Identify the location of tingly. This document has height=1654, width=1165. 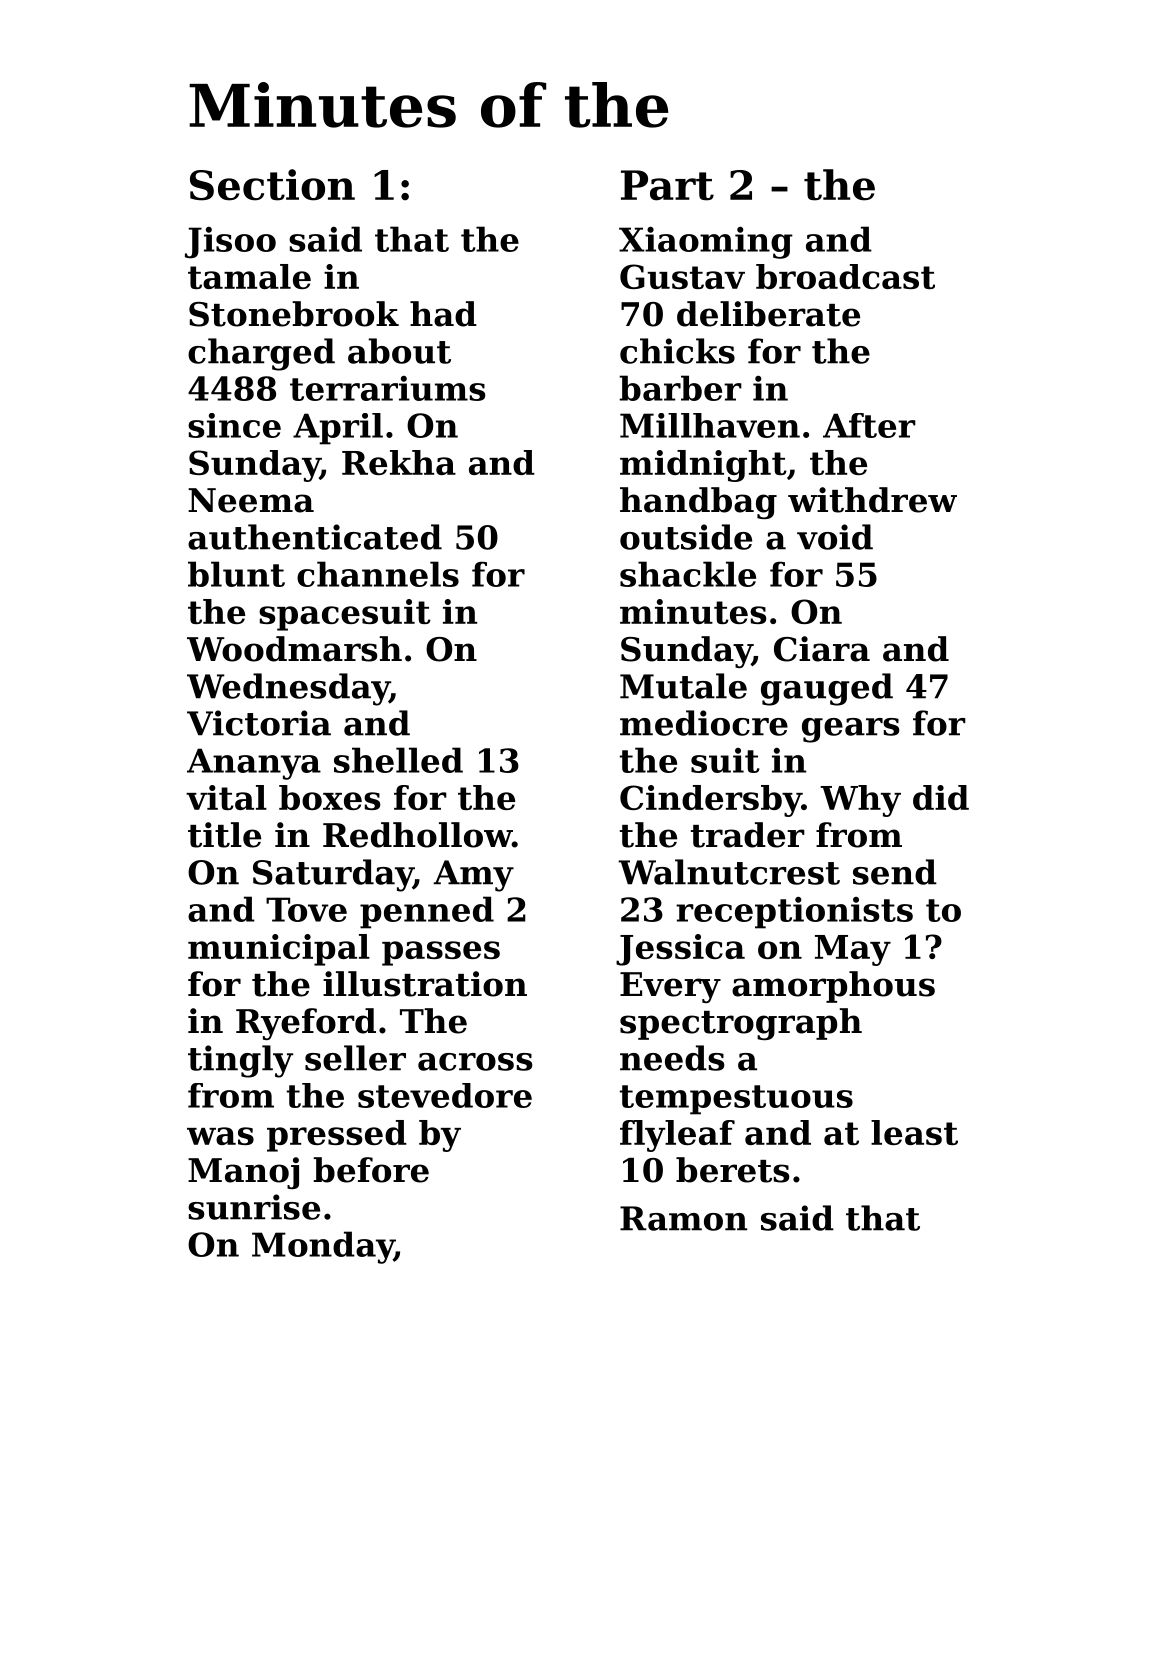
(240, 1061).
